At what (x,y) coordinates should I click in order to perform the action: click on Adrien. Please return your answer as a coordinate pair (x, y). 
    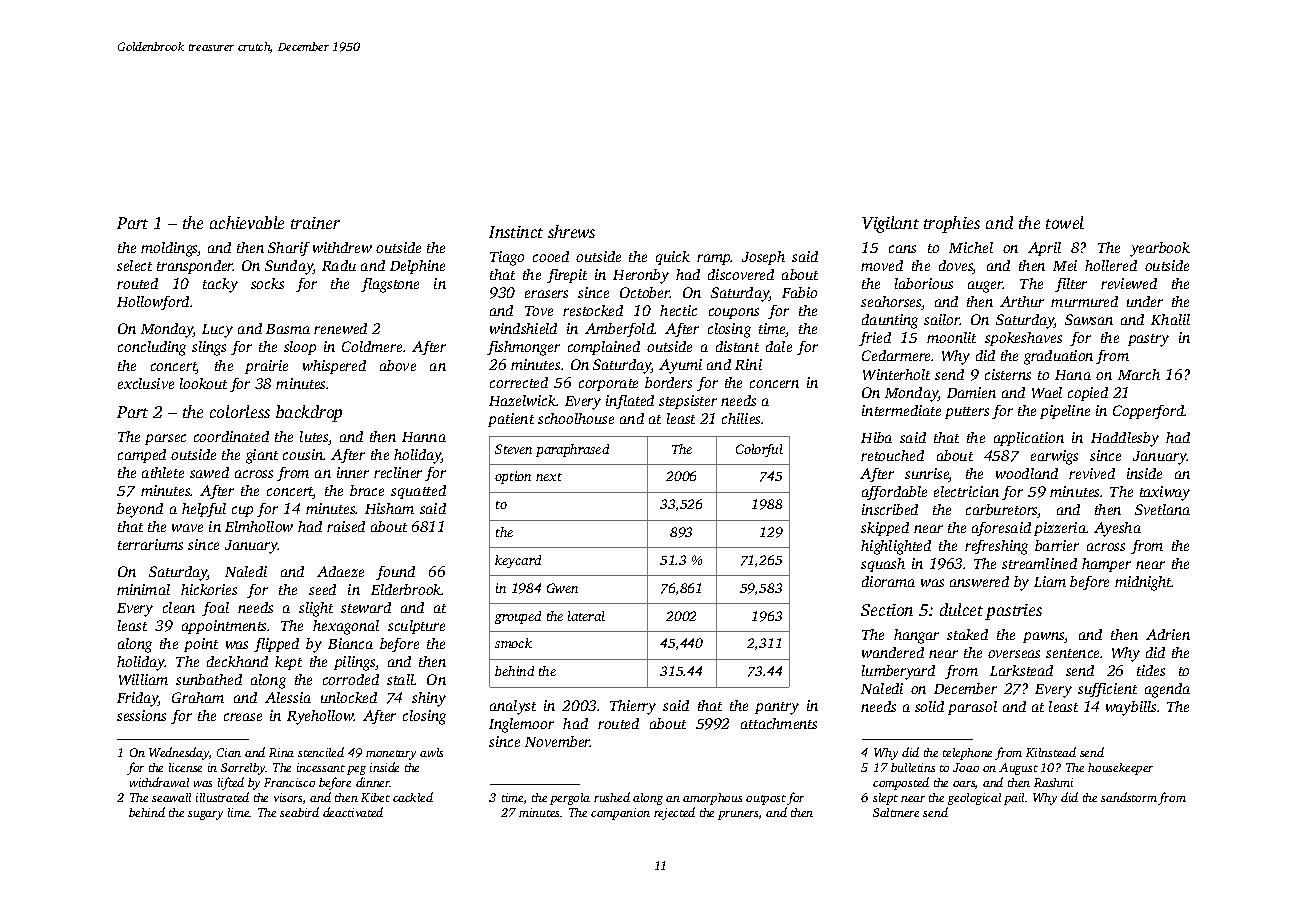
    Looking at the image, I should click on (1168, 634).
